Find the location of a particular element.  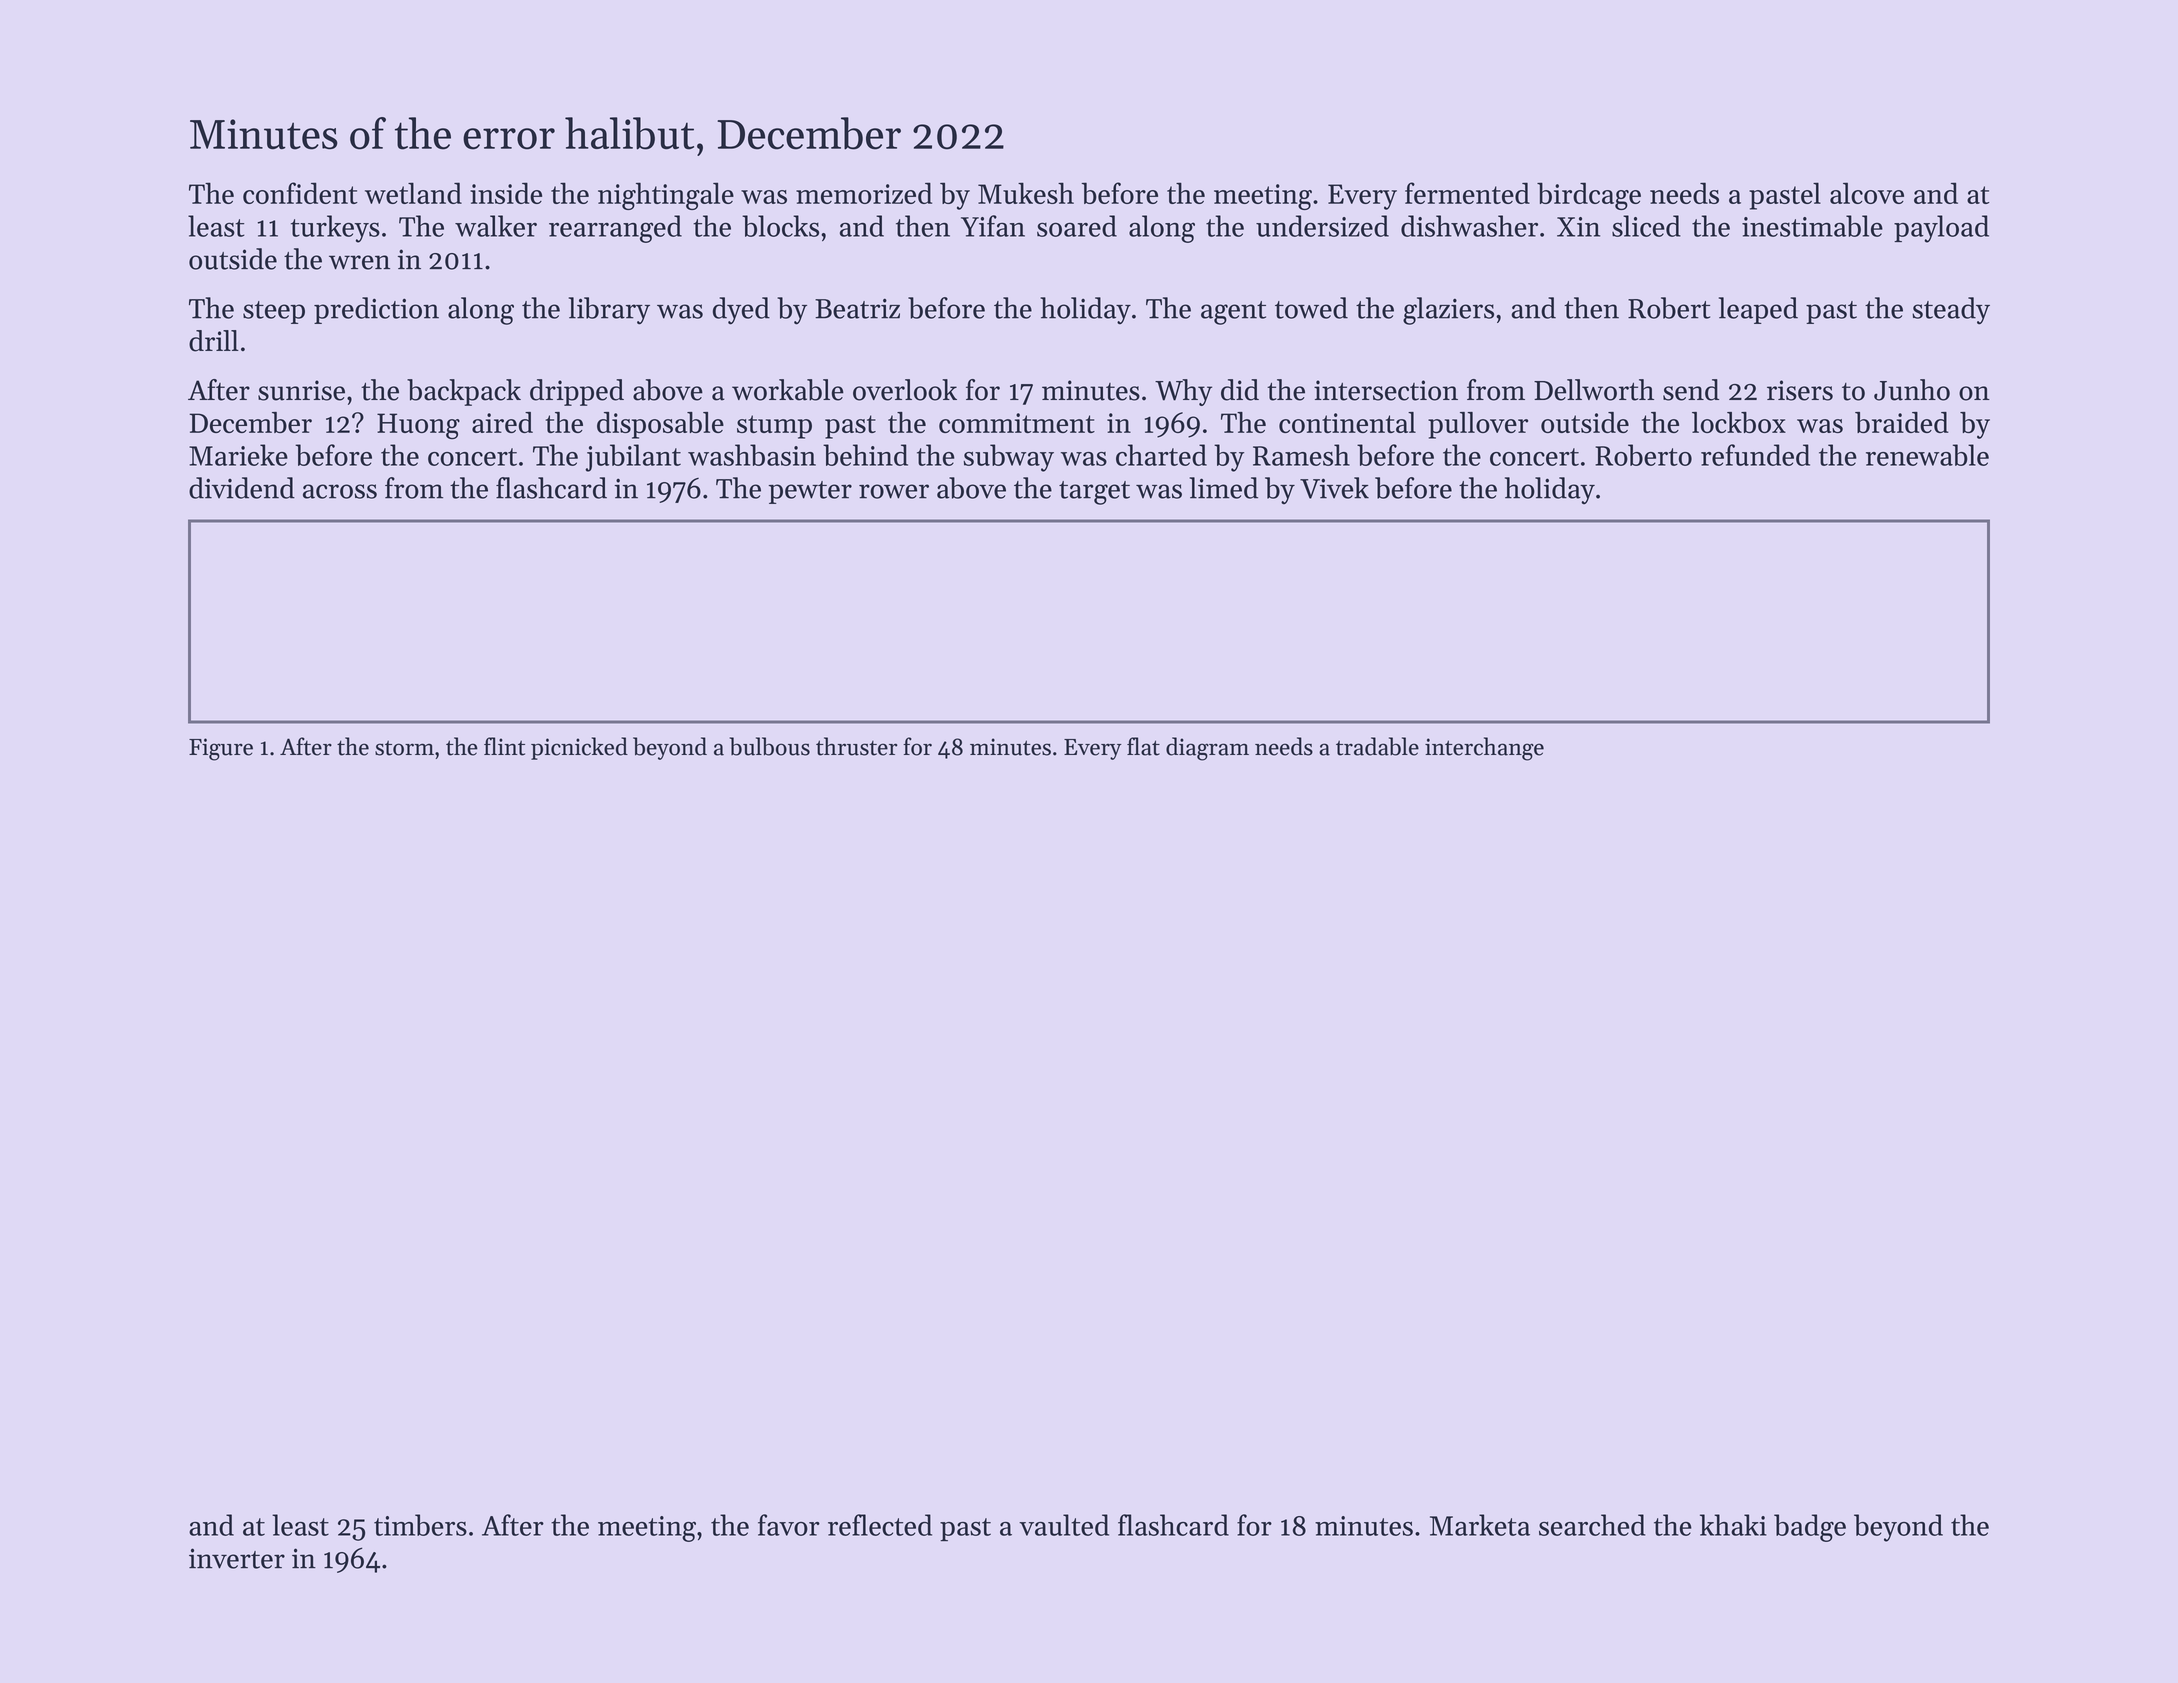

flat is located at coordinates (1143, 746).
